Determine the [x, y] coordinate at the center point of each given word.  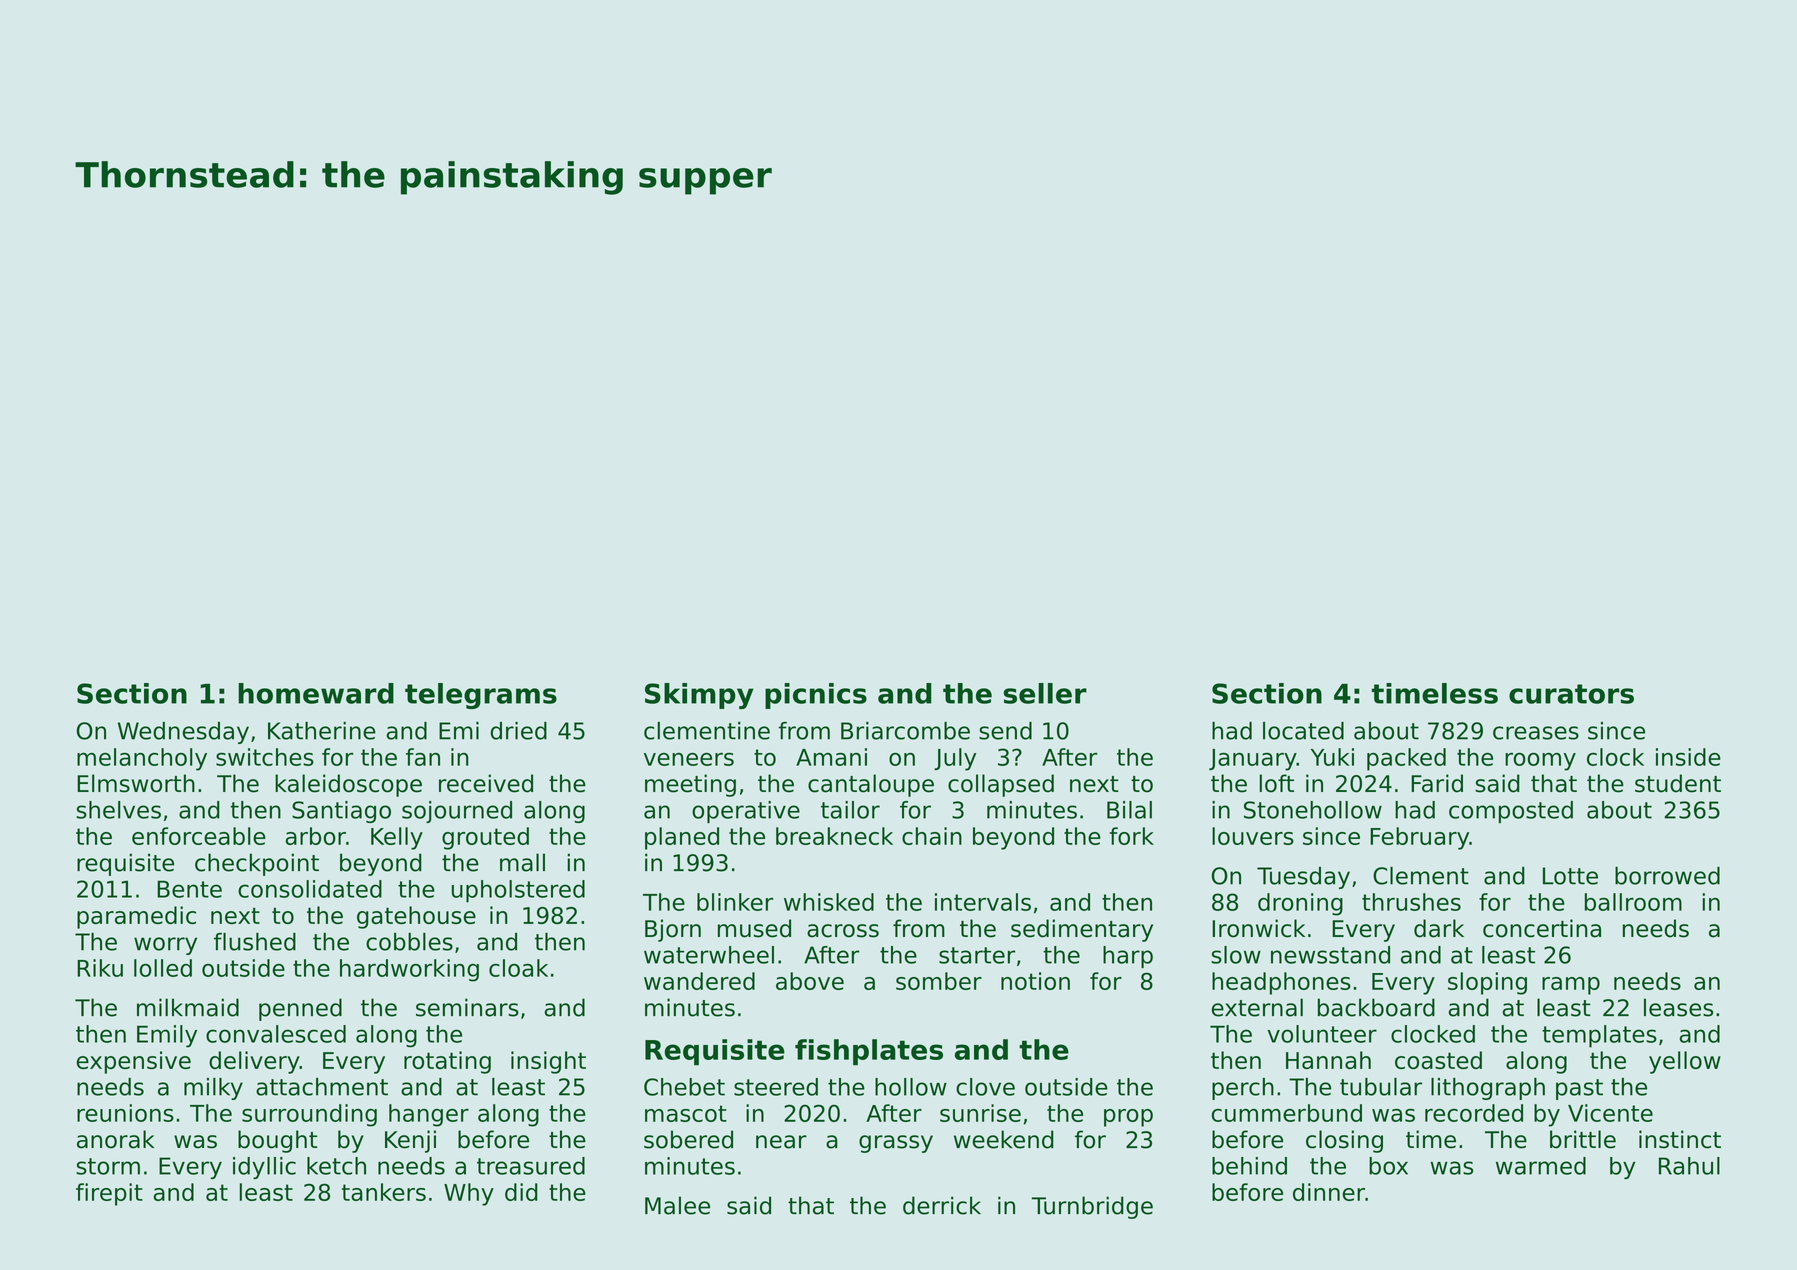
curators [1571, 694]
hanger [429, 1115]
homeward [316, 693]
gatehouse [416, 917]
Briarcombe [905, 731]
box [1388, 1166]
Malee [677, 1205]
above [810, 981]
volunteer [1322, 1034]
